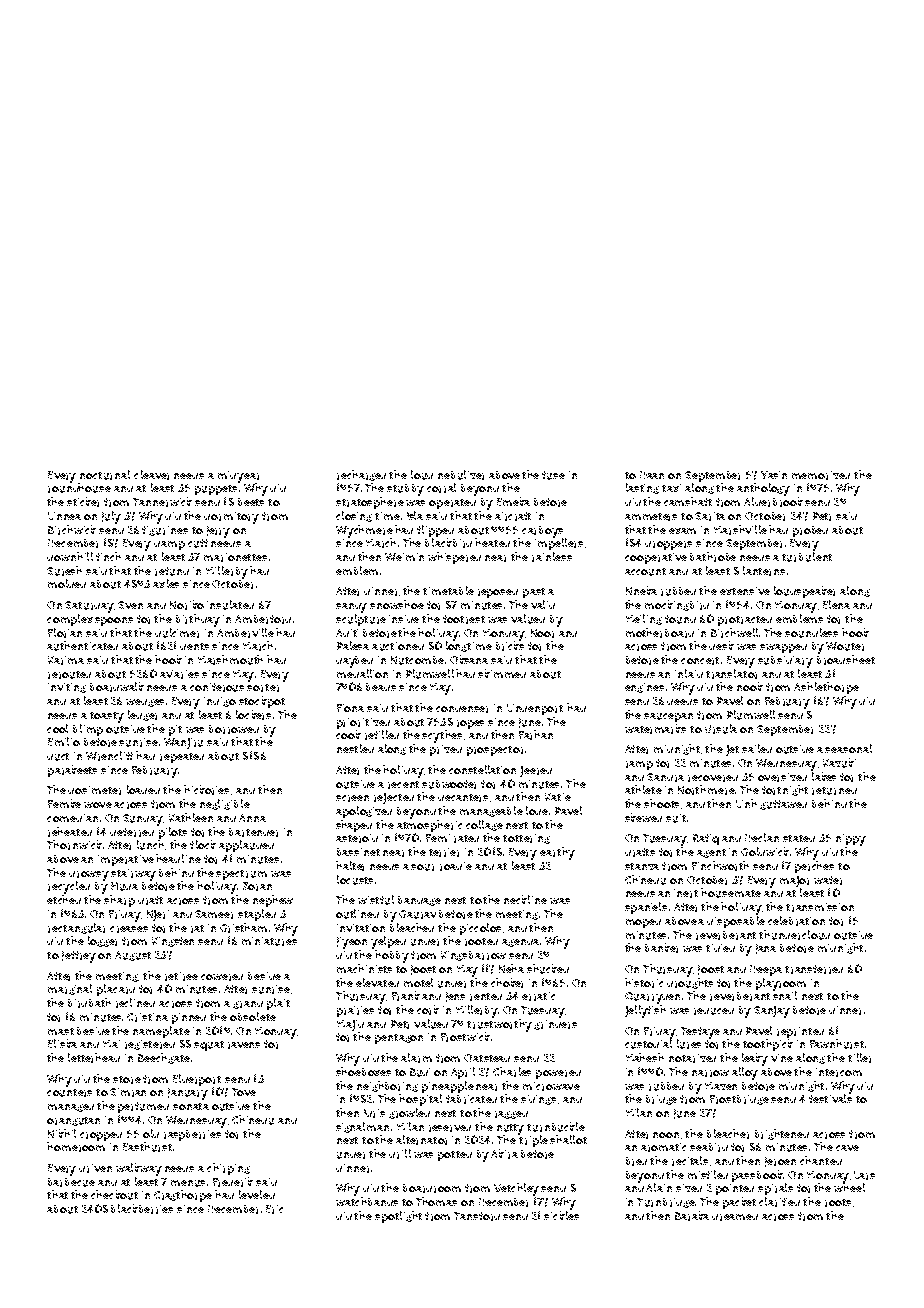 The height and width of the page is (1308, 924). I want to click on lakes, so click(824, 776).
